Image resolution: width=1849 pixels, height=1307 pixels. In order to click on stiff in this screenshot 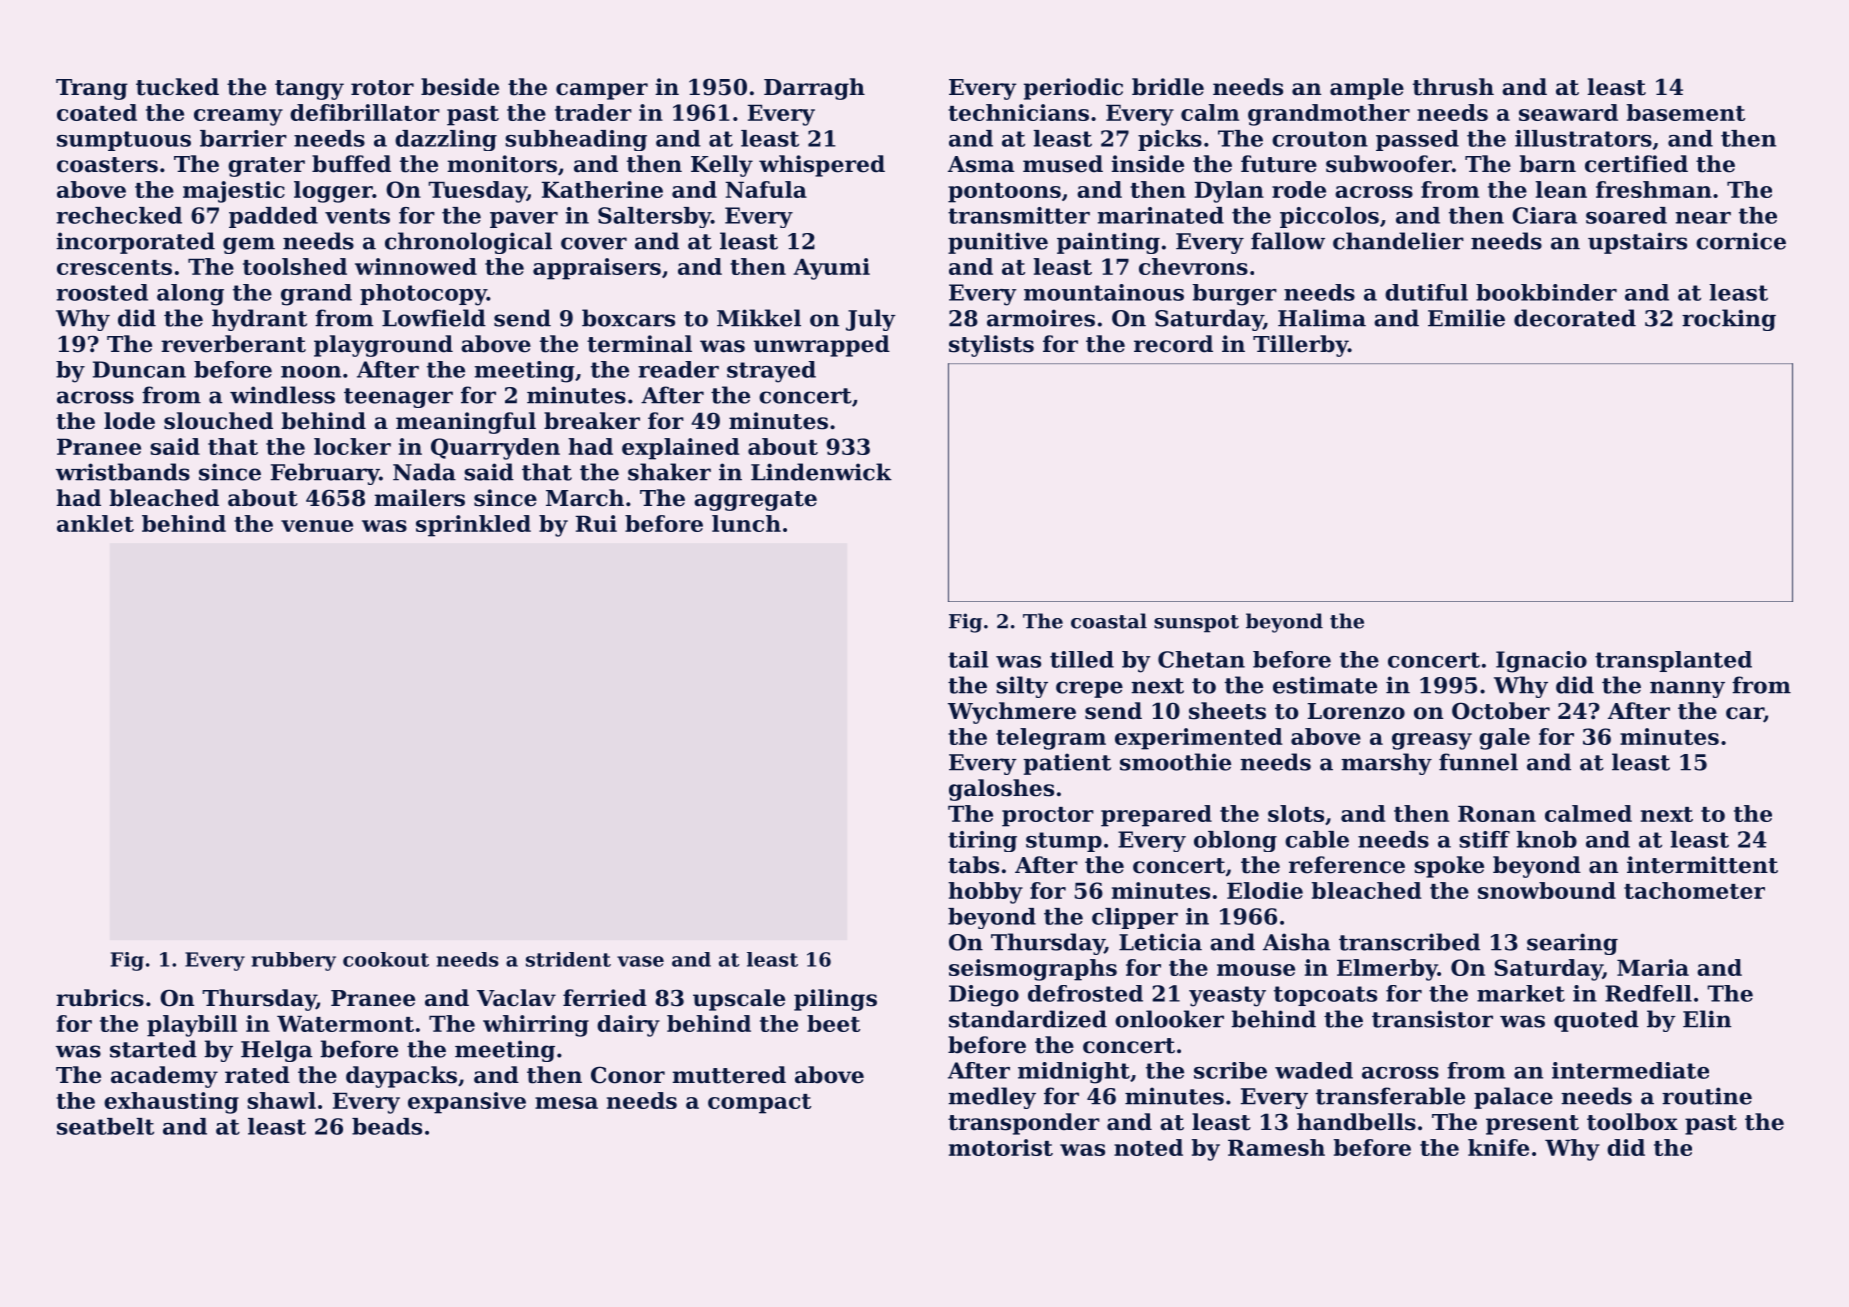, I will do `click(1484, 839)`.
